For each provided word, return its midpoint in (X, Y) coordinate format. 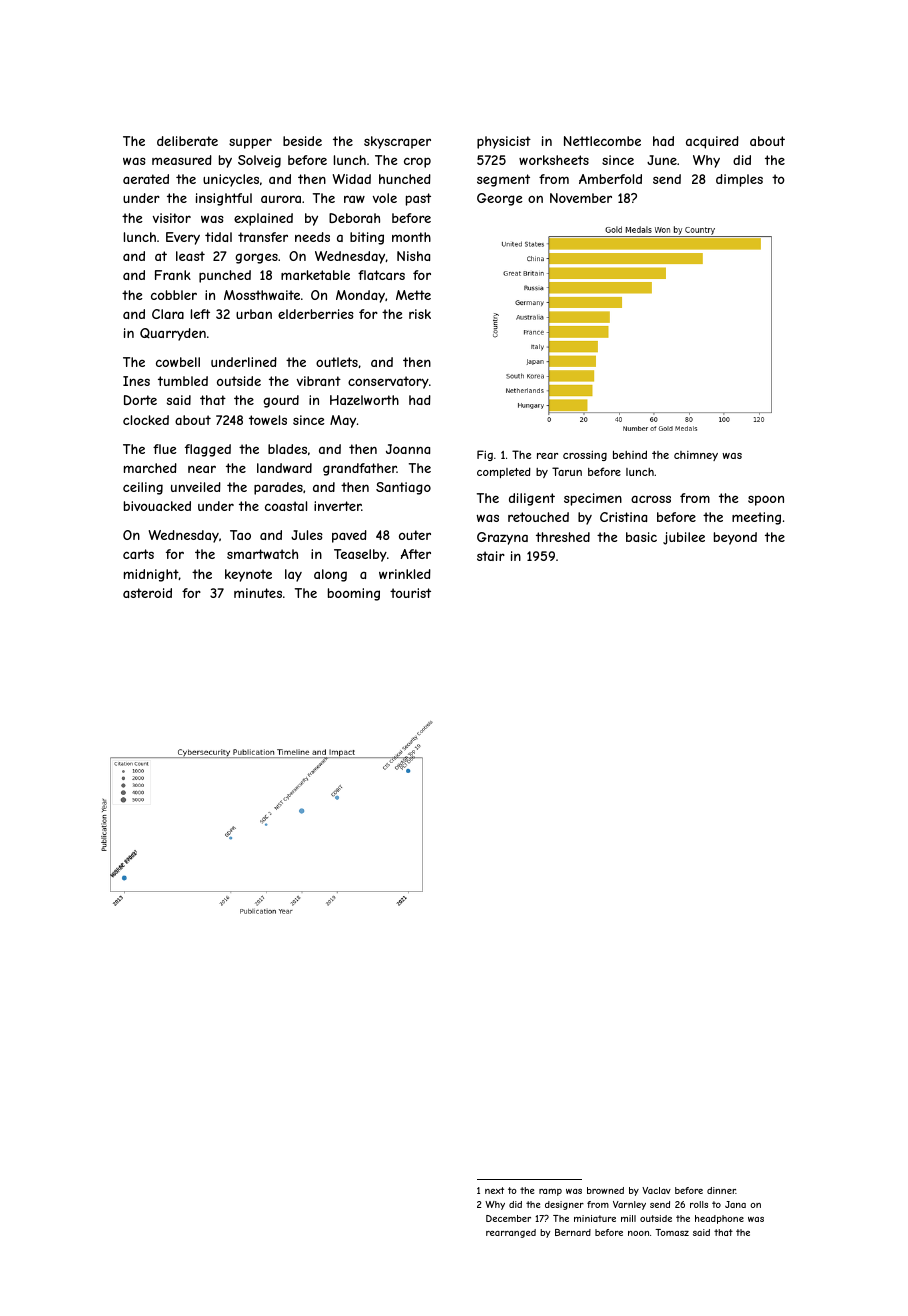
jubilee (684, 538)
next (494, 1190)
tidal (218, 237)
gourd (281, 401)
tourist (410, 593)
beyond (735, 538)
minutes (258, 593)
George (500, 199)
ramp (550, 1192)
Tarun (567, 471)
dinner (721, 1190)
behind (630, 454)
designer (564, 1205)
